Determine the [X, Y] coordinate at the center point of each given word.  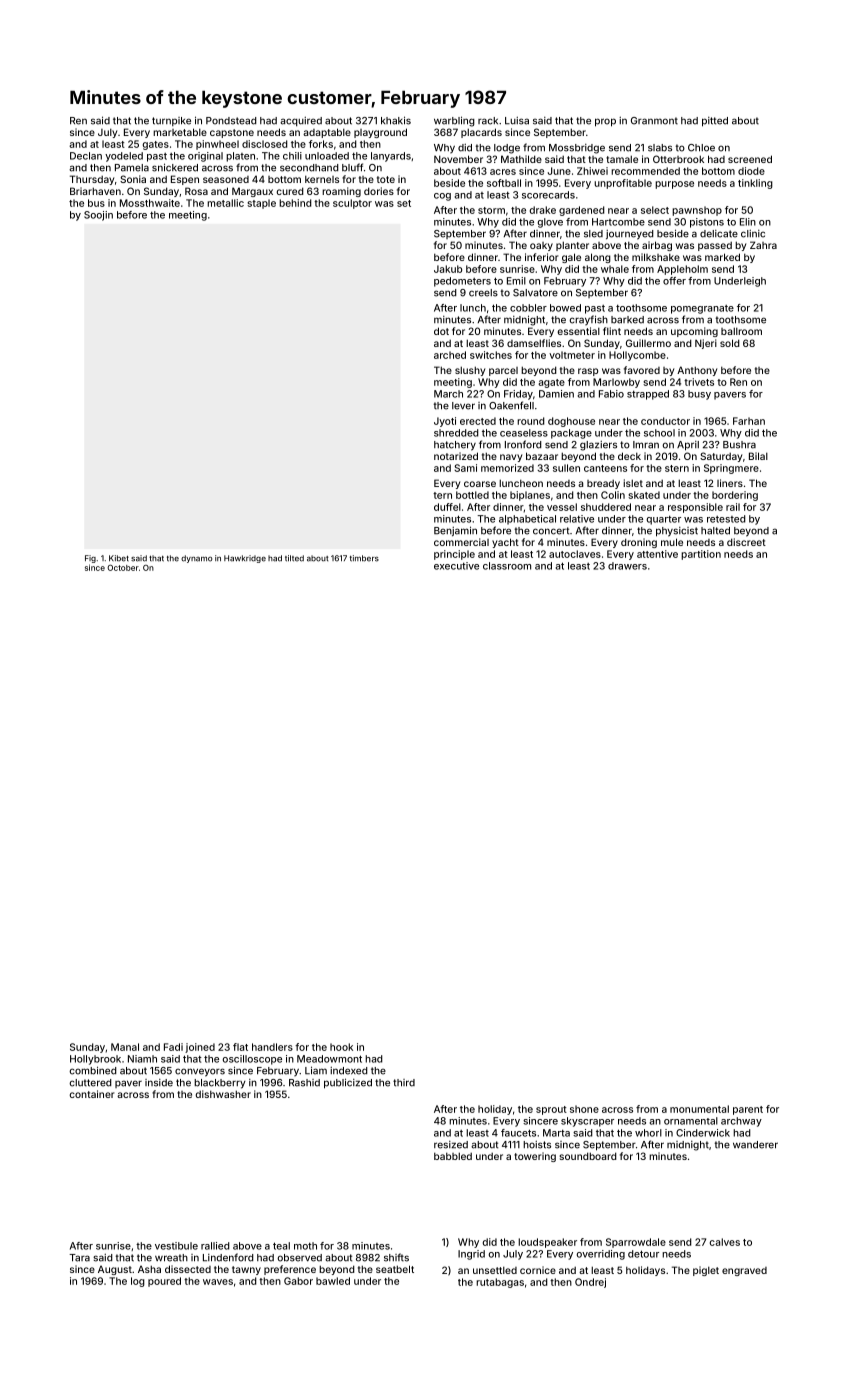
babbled [453, 1156]
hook [341, 1047]
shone [584, 1109]
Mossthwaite [150, 203]
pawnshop [697, 211]
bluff [352, 167]
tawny [246, 1270]
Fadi [173, 1047]
